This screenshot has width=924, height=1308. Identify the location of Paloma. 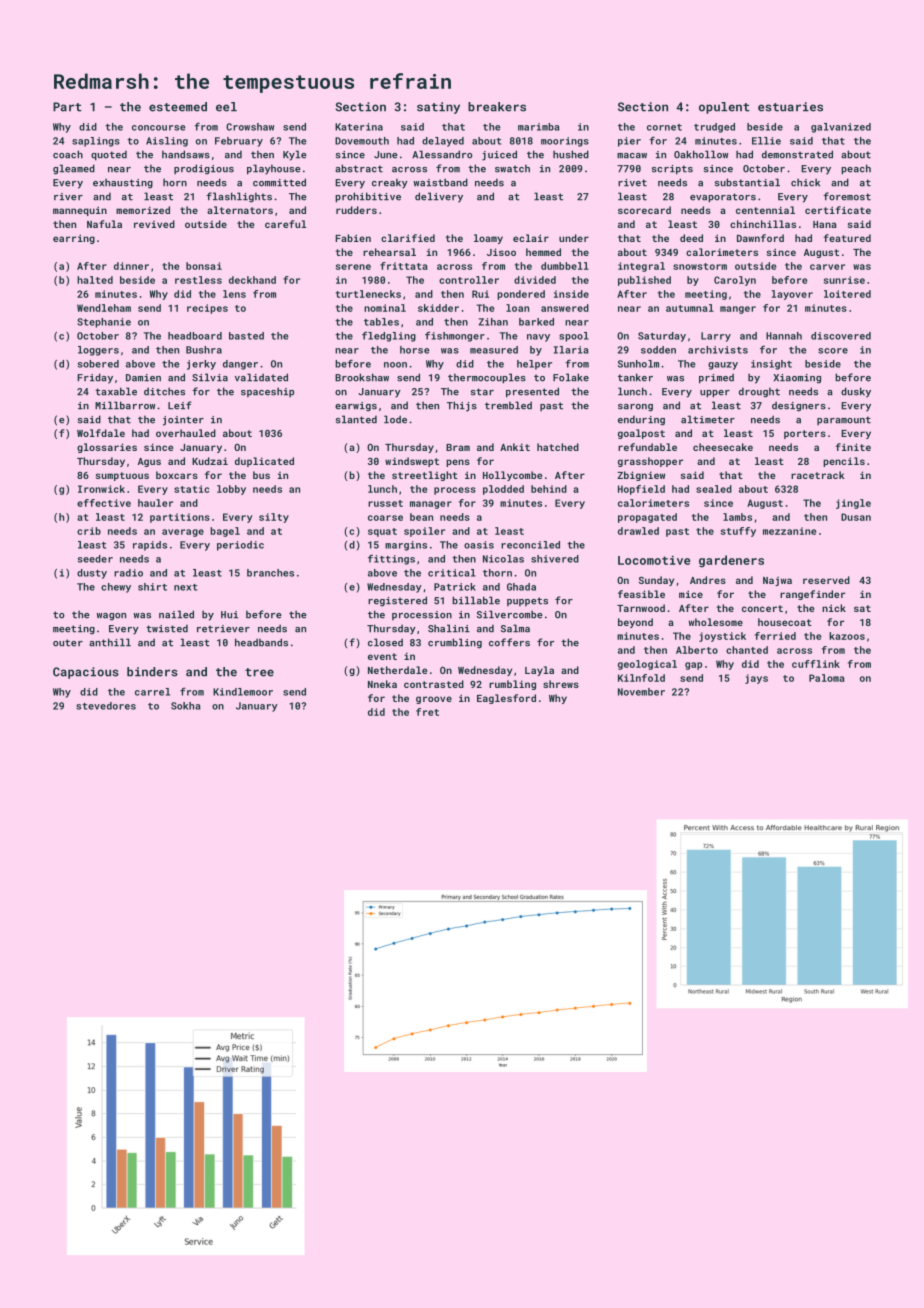
(826, 678).
